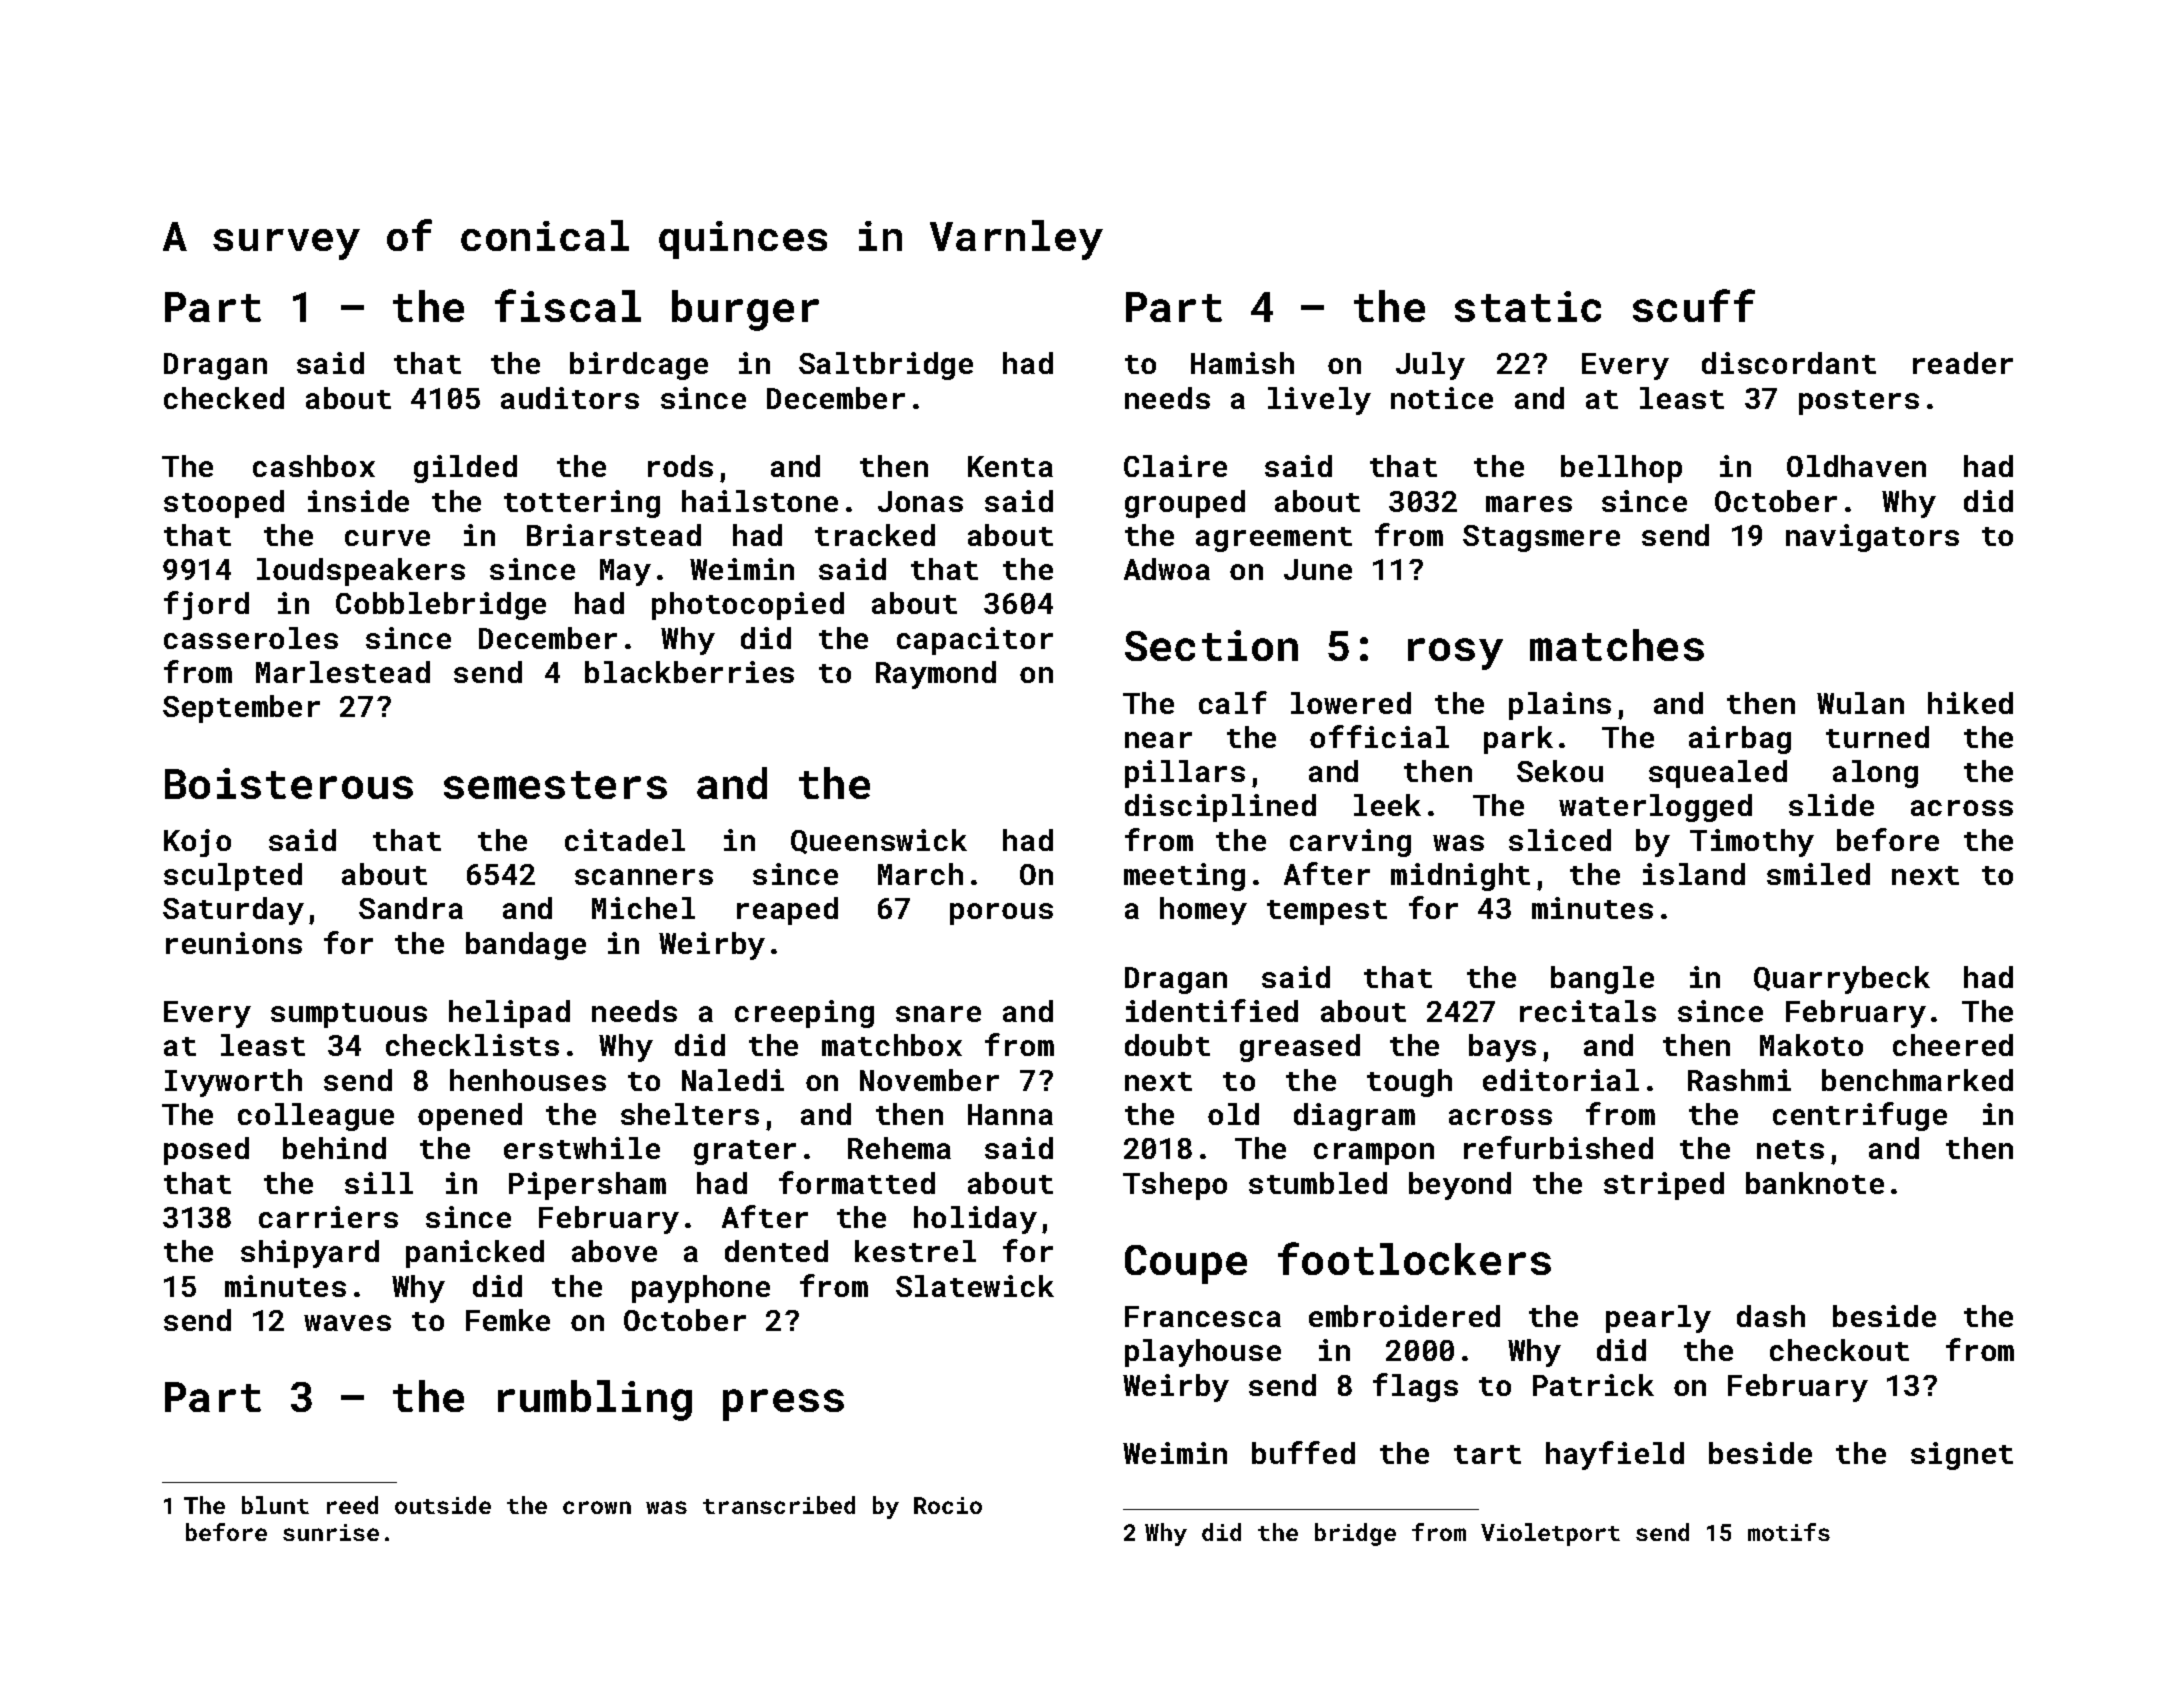  I want to click on Hamish, so click(1242, 363).
